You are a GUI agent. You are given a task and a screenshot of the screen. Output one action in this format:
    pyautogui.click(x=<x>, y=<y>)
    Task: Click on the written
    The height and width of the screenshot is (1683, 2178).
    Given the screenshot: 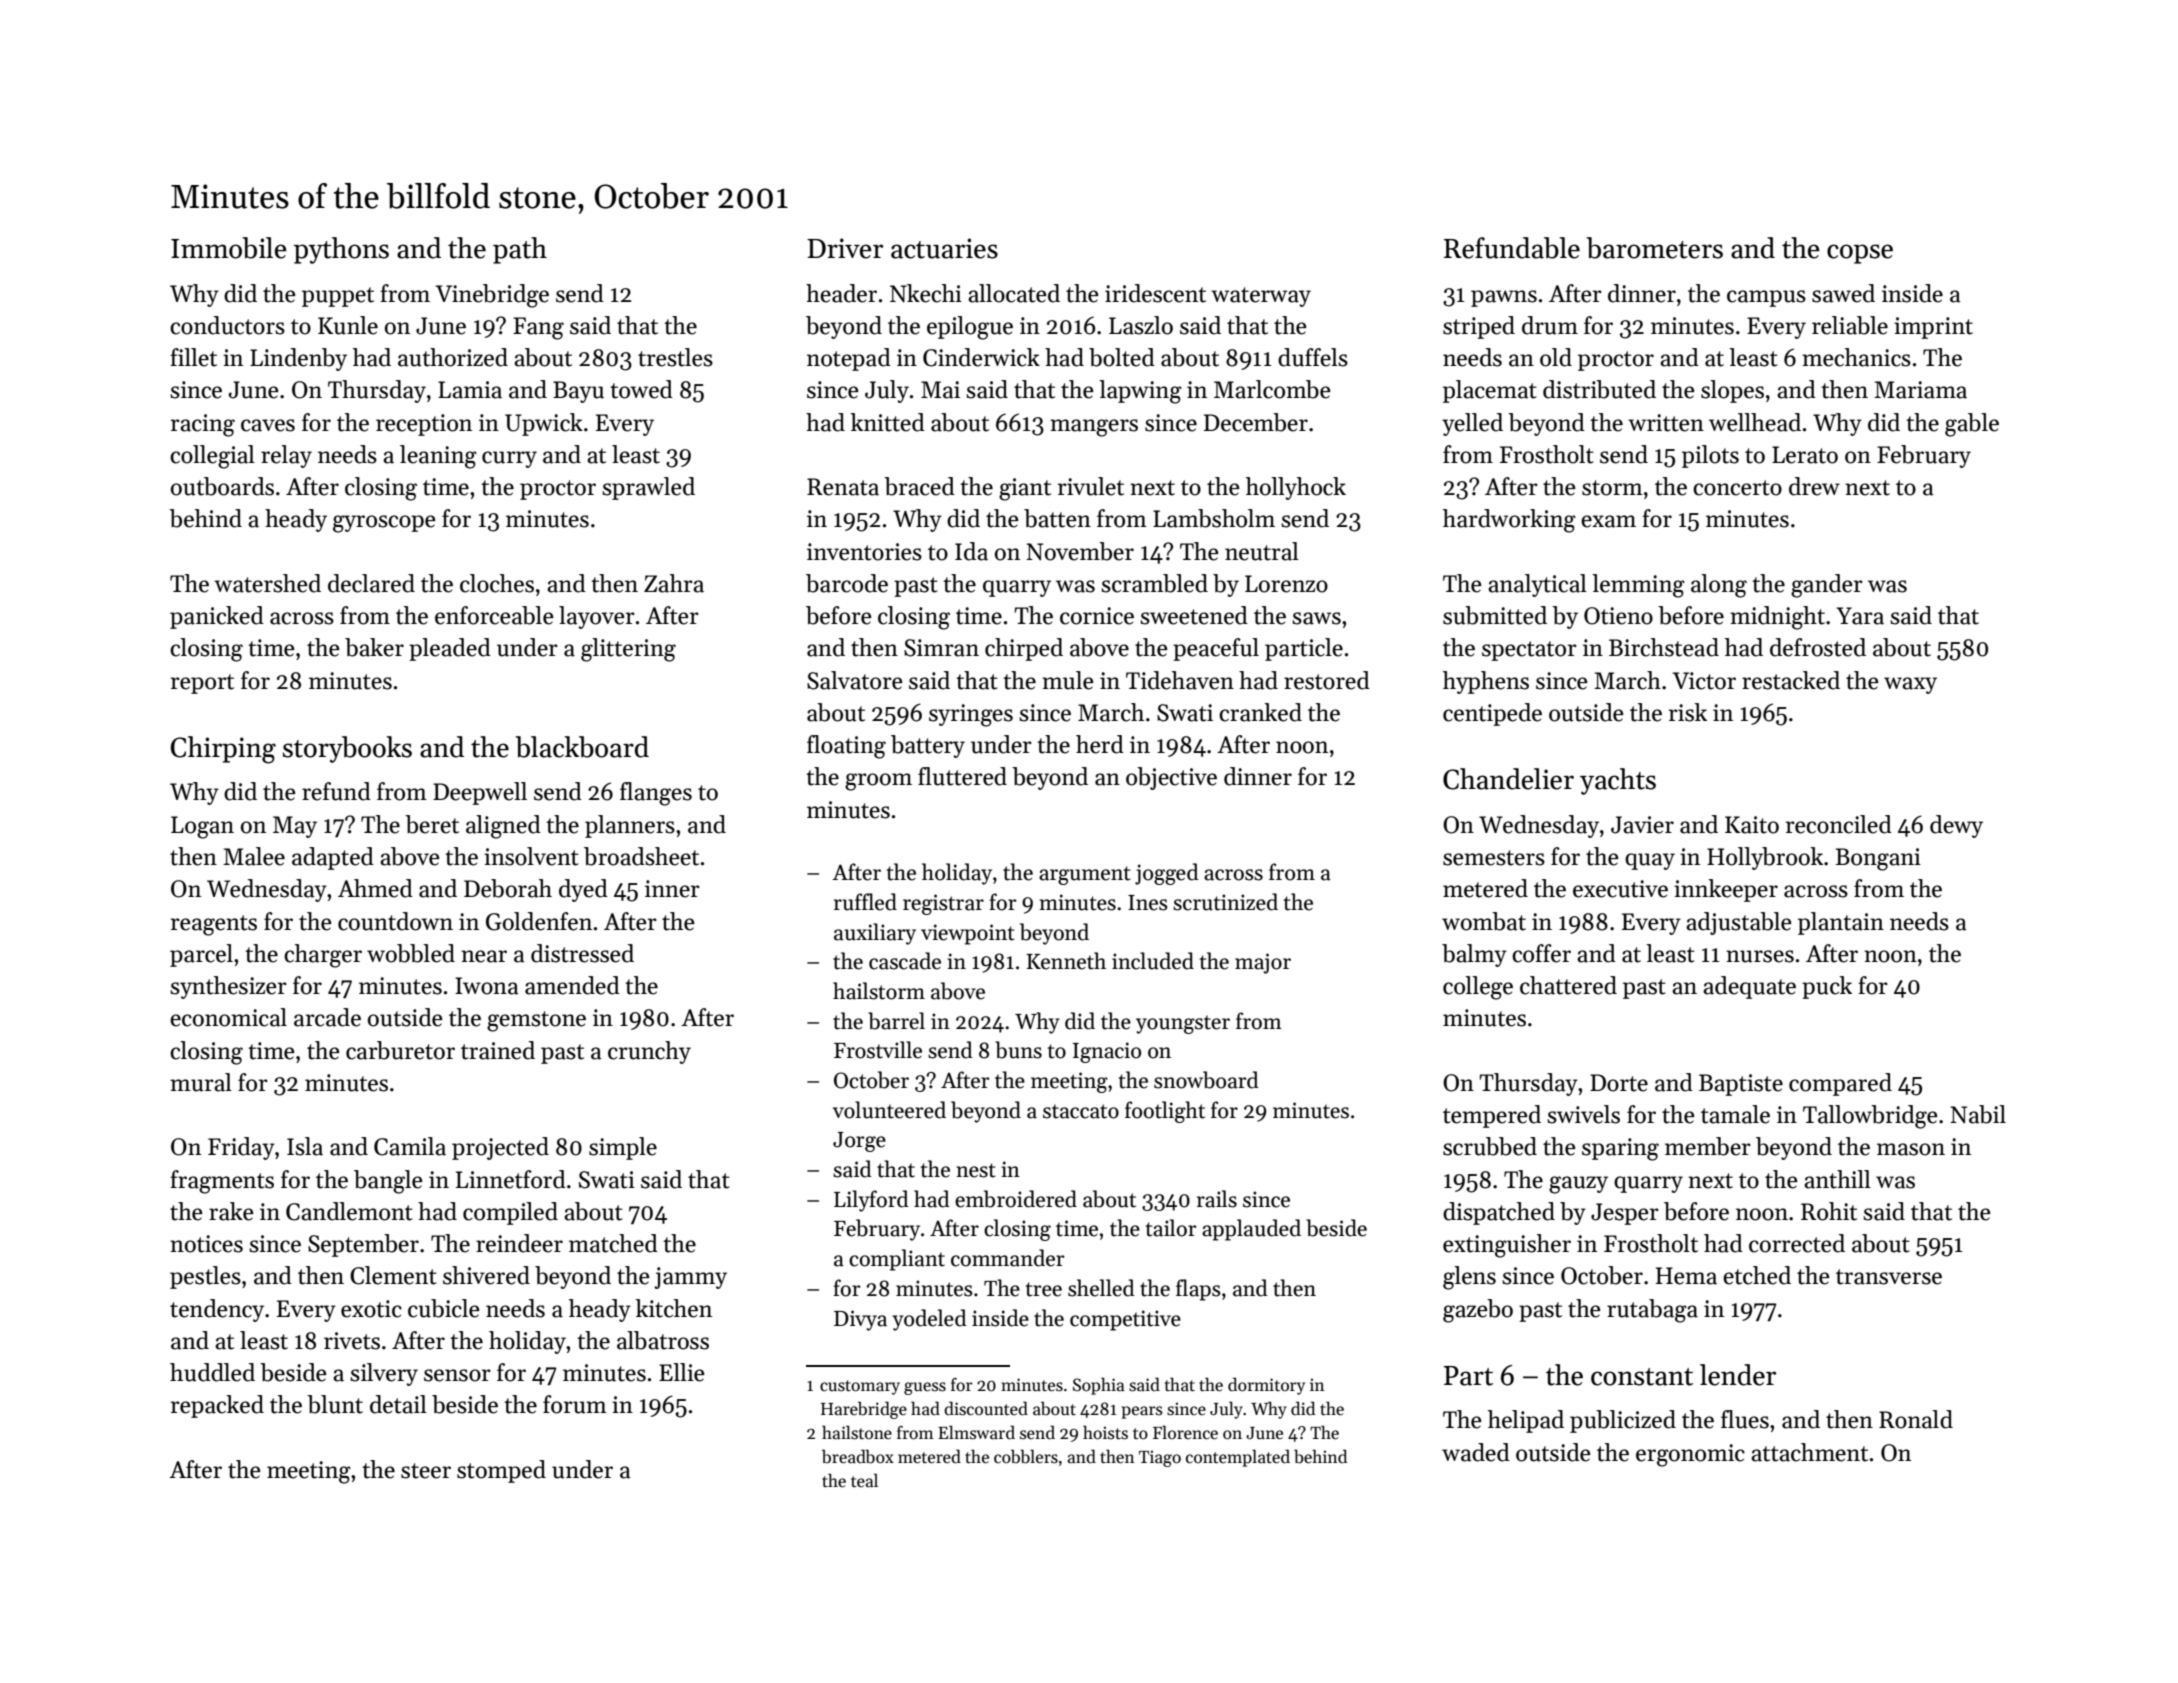 What is the action you would take?
    pyautogui.click(x=1666, y=423)
